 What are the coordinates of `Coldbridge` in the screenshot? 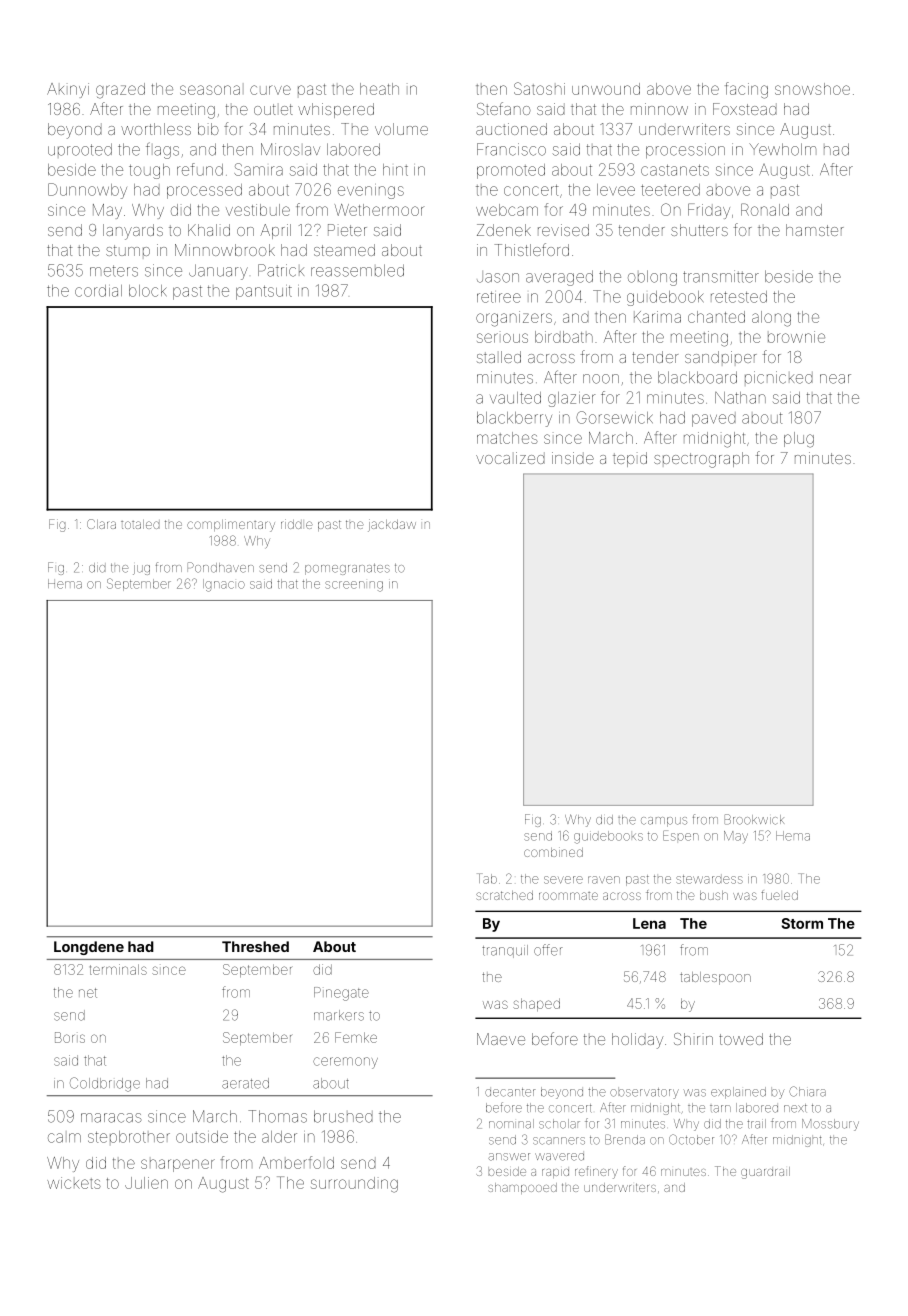 It's located at (105, 1084).
